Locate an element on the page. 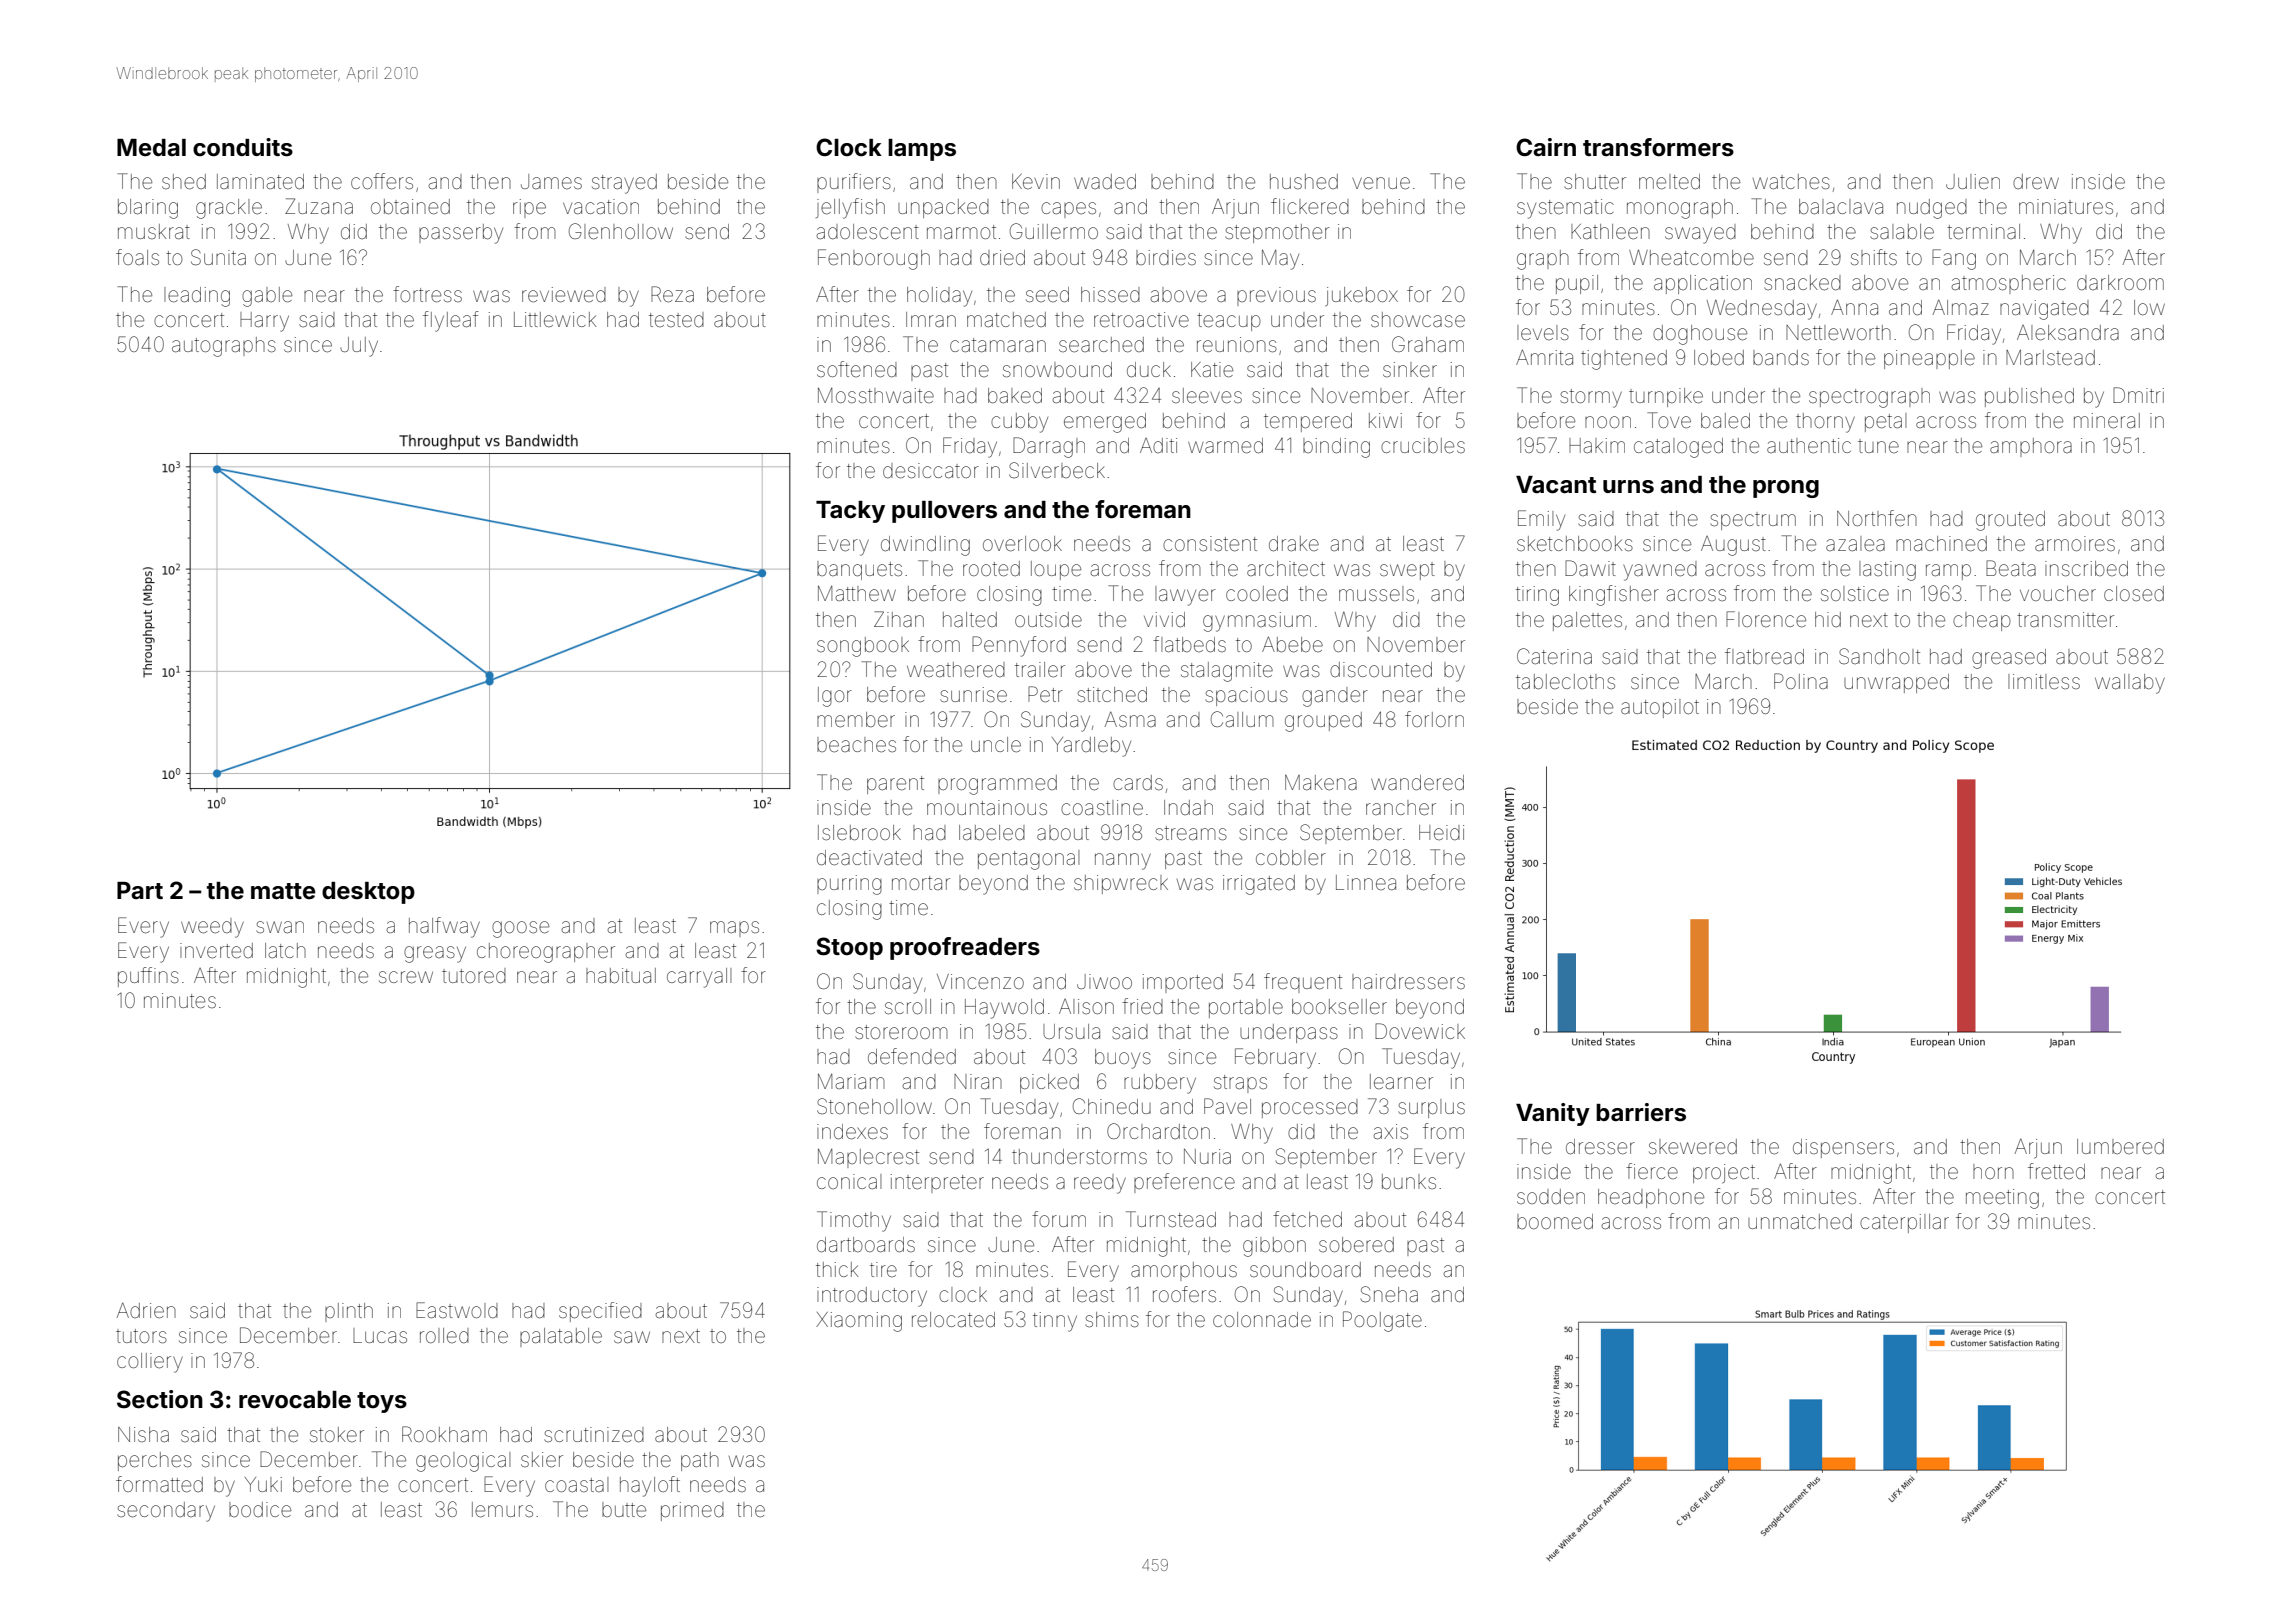 This image has width=2282, height=1614. tutored is located at coordinates (474, 975).
